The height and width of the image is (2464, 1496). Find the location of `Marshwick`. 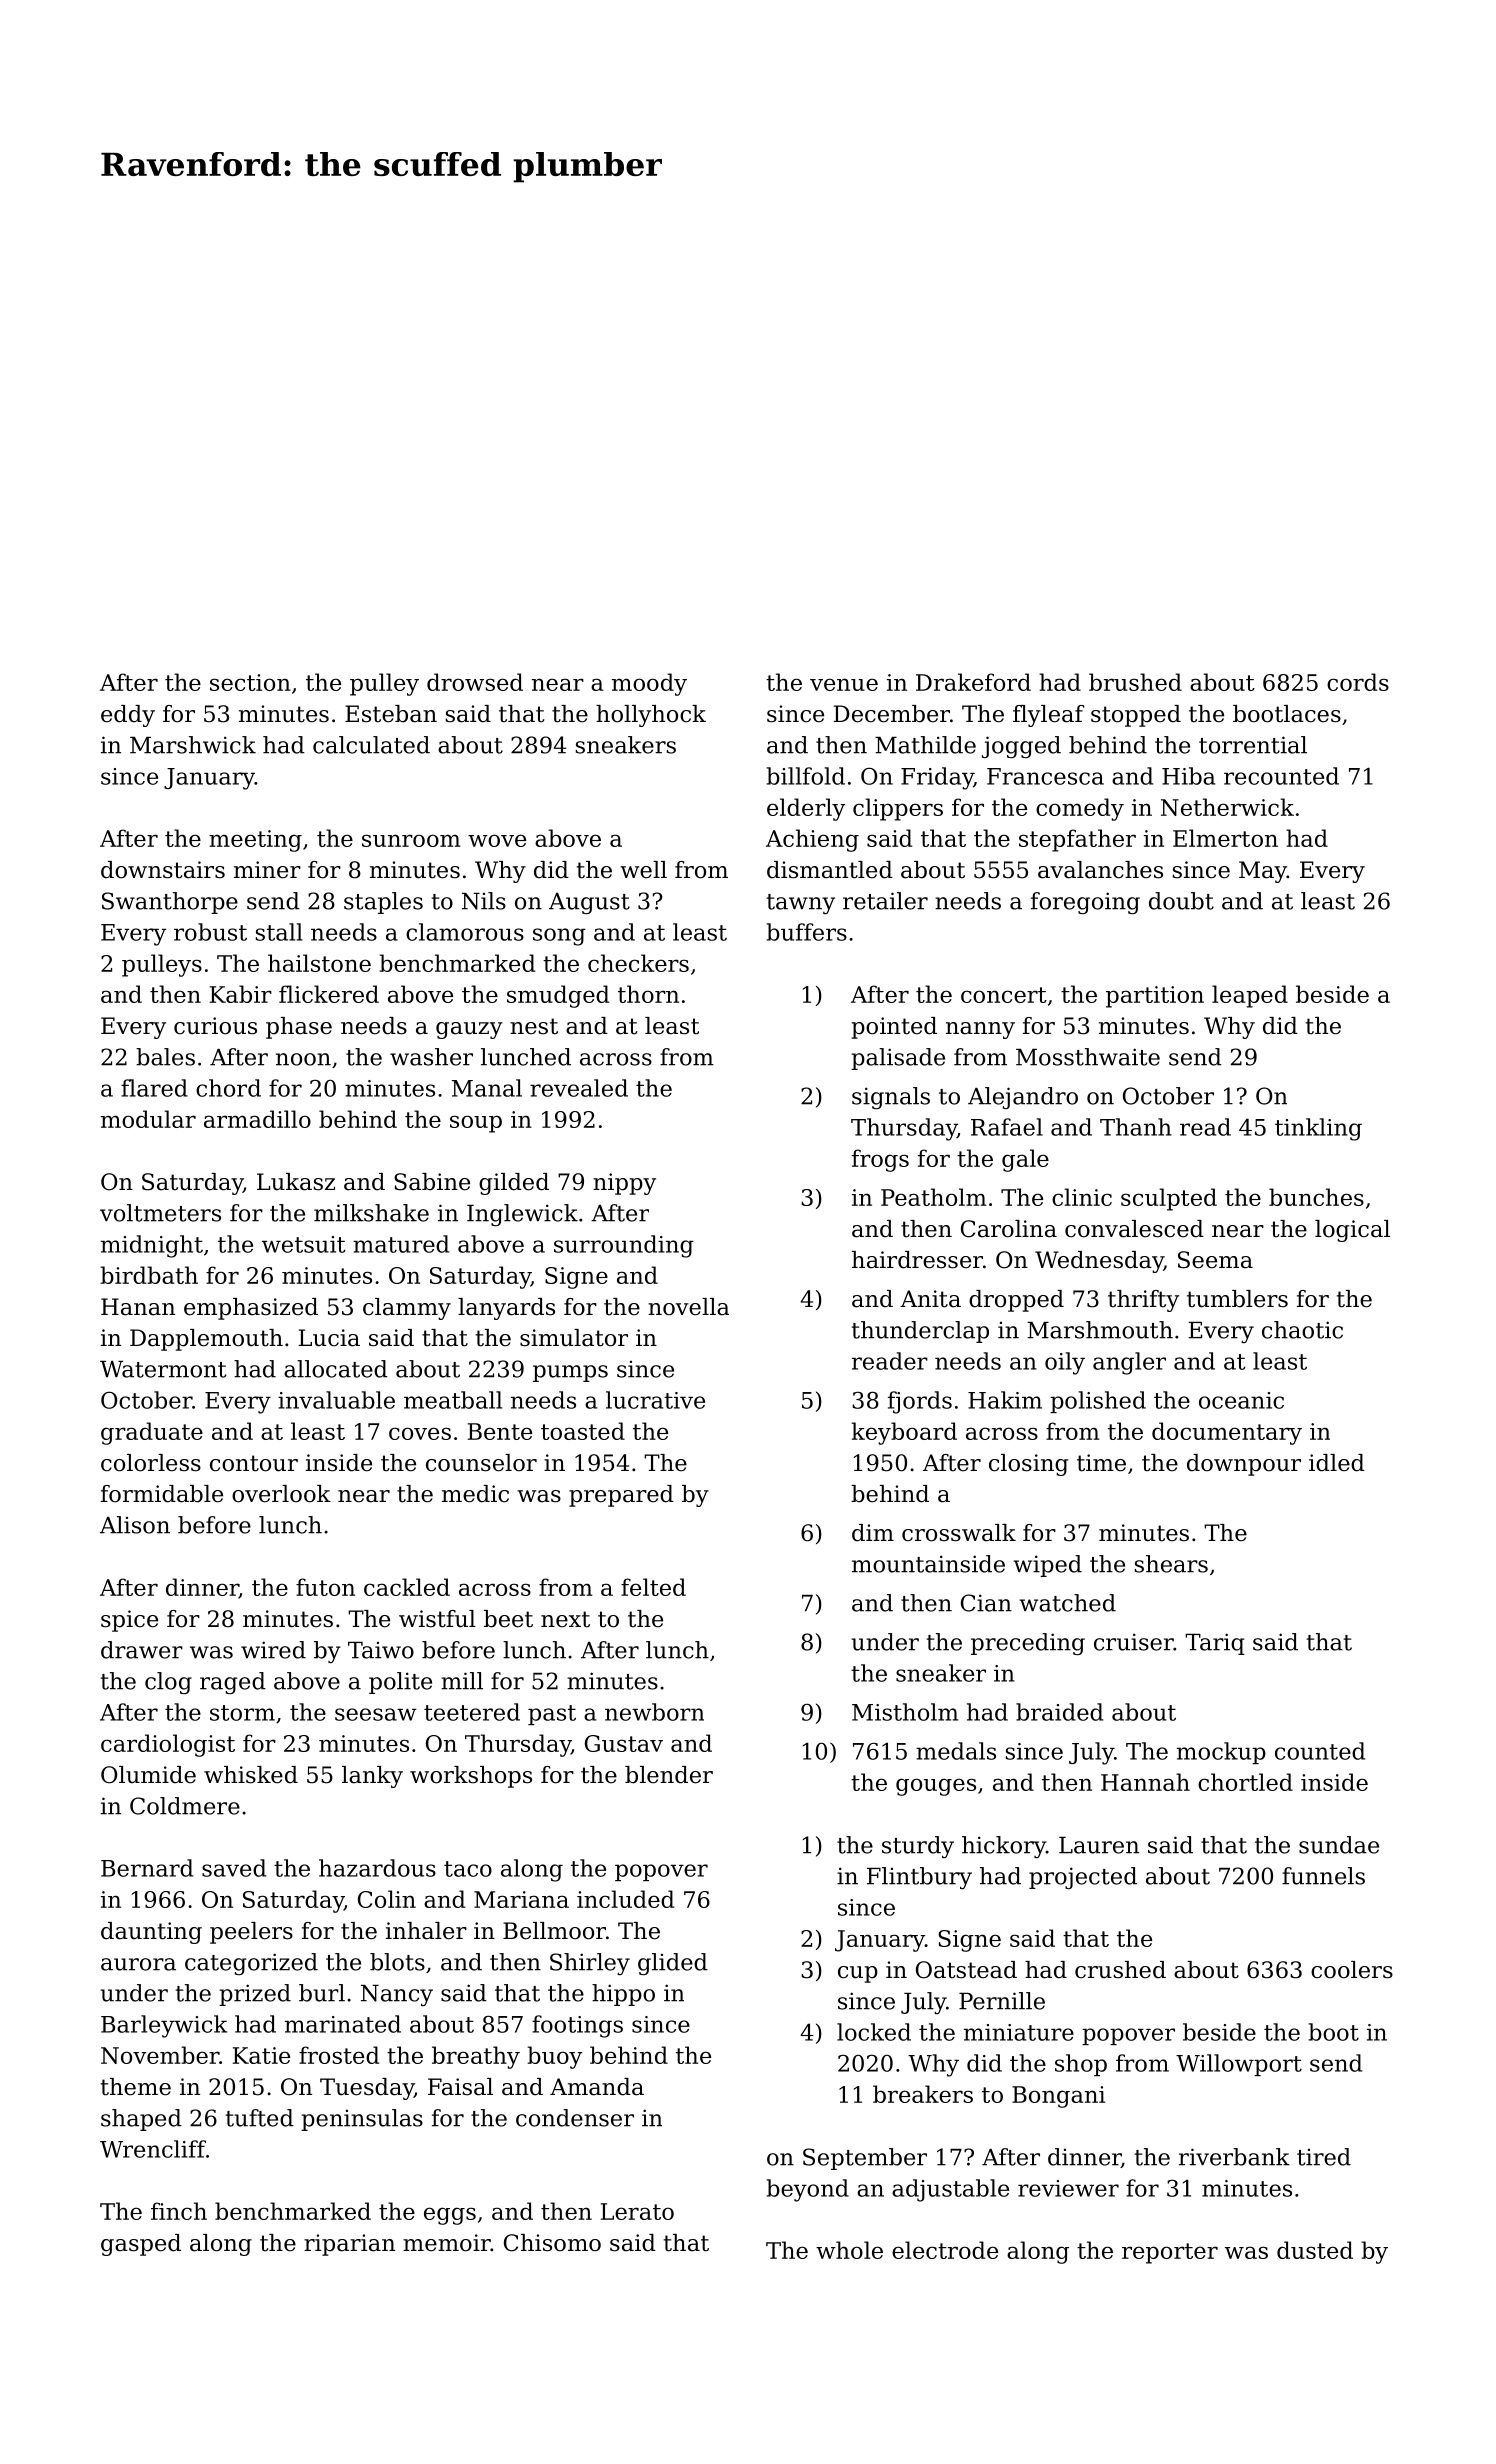

Marshwick is located at coordinates (193, 745).
